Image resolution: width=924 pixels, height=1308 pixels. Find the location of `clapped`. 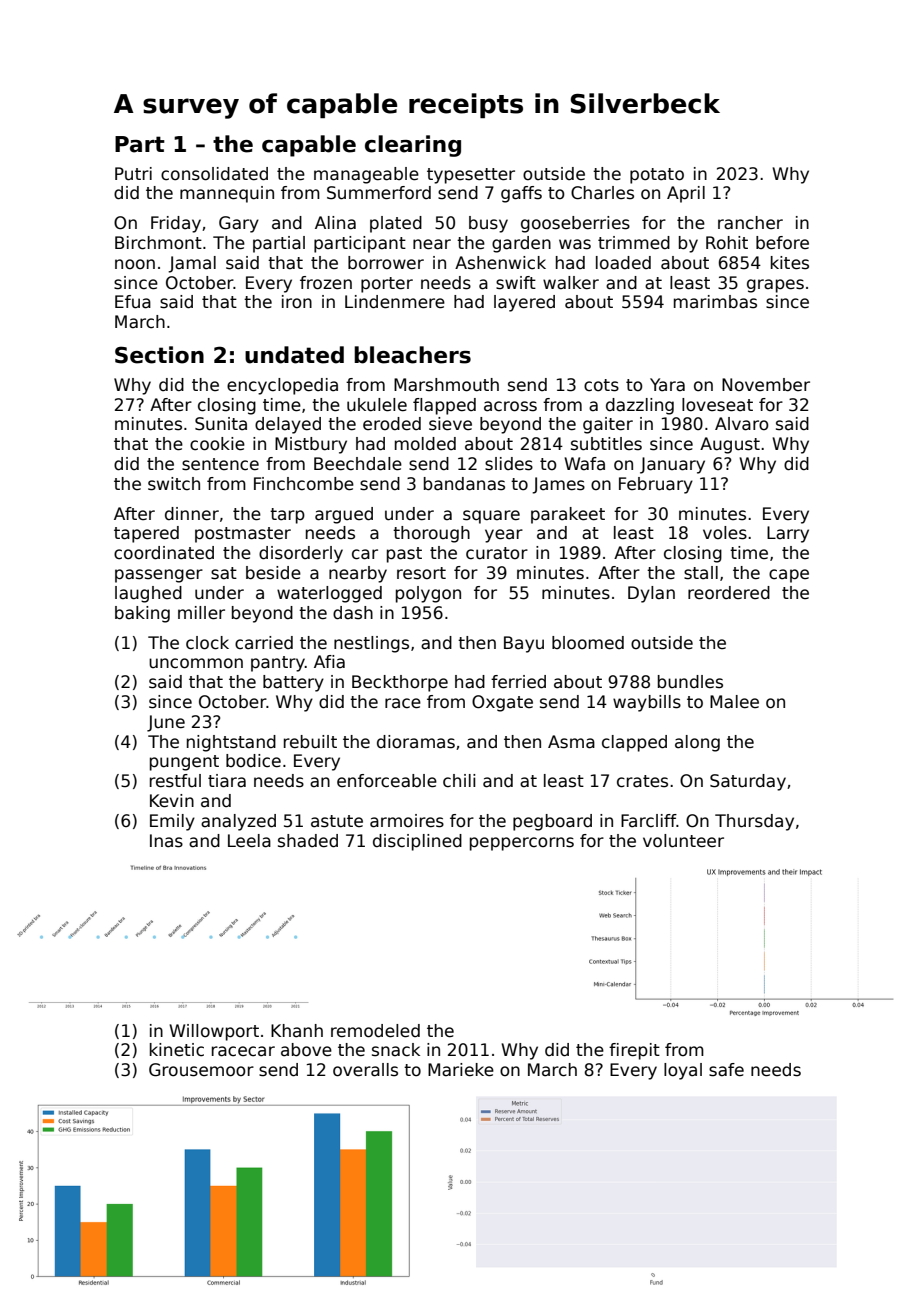

clapped is located at coordinates (634, 743).
